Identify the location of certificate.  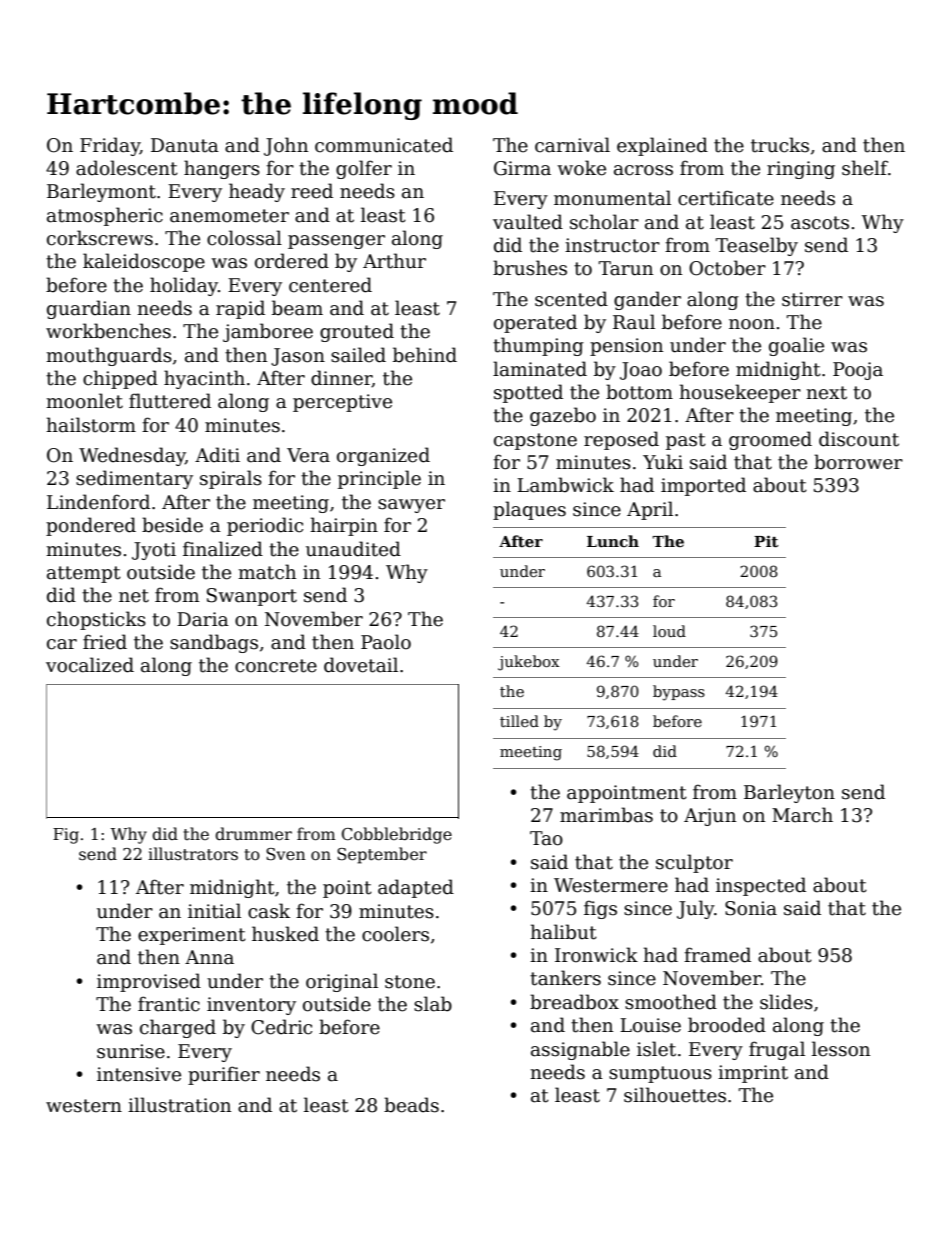
(726, 198).
